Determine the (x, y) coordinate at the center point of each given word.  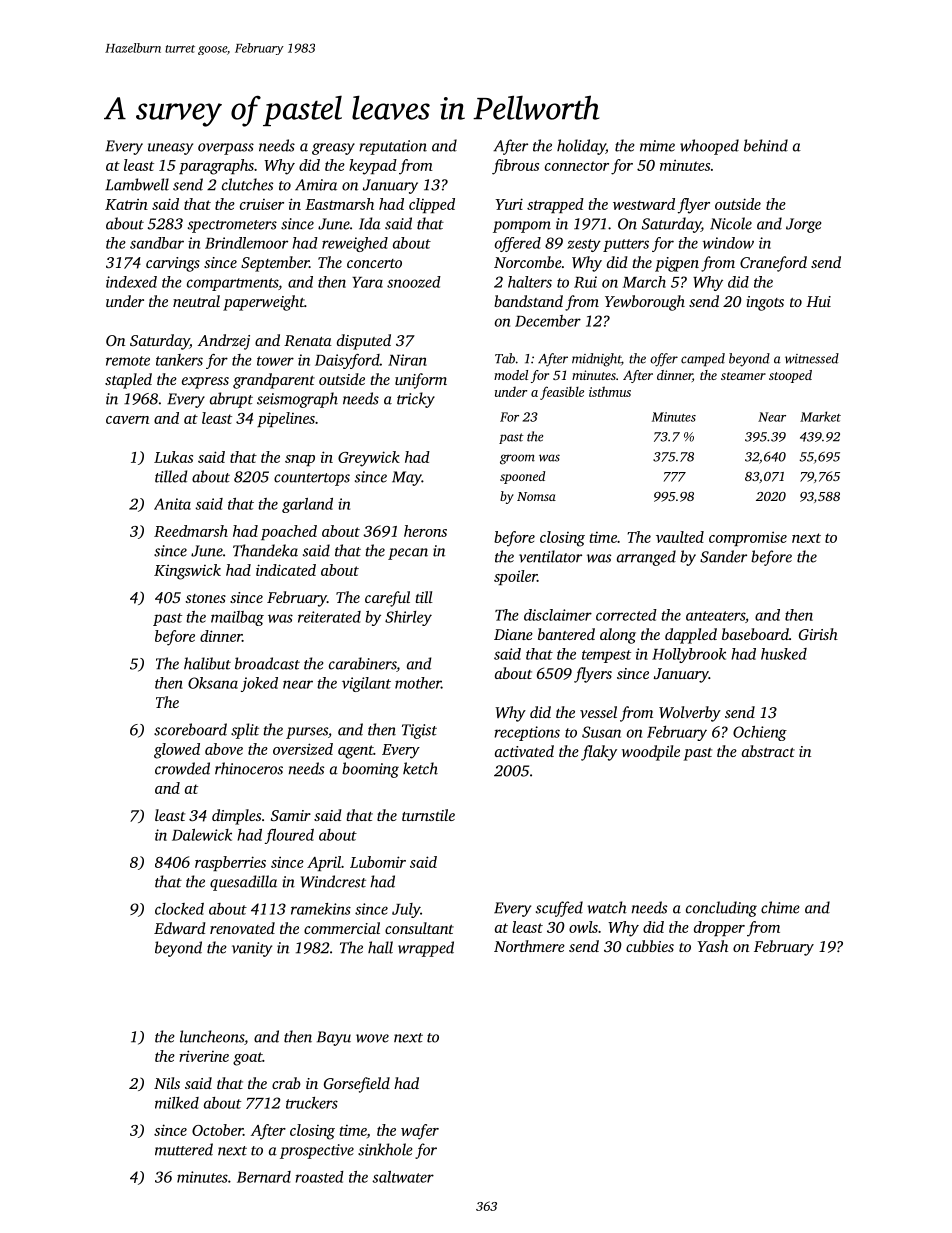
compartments (232, 284)
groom (517, 459)
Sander (723, 556)
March (644, 282)
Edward (180, 928)
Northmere (529, 946)
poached (289, 532)
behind (766, 145)
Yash (712, 946)
